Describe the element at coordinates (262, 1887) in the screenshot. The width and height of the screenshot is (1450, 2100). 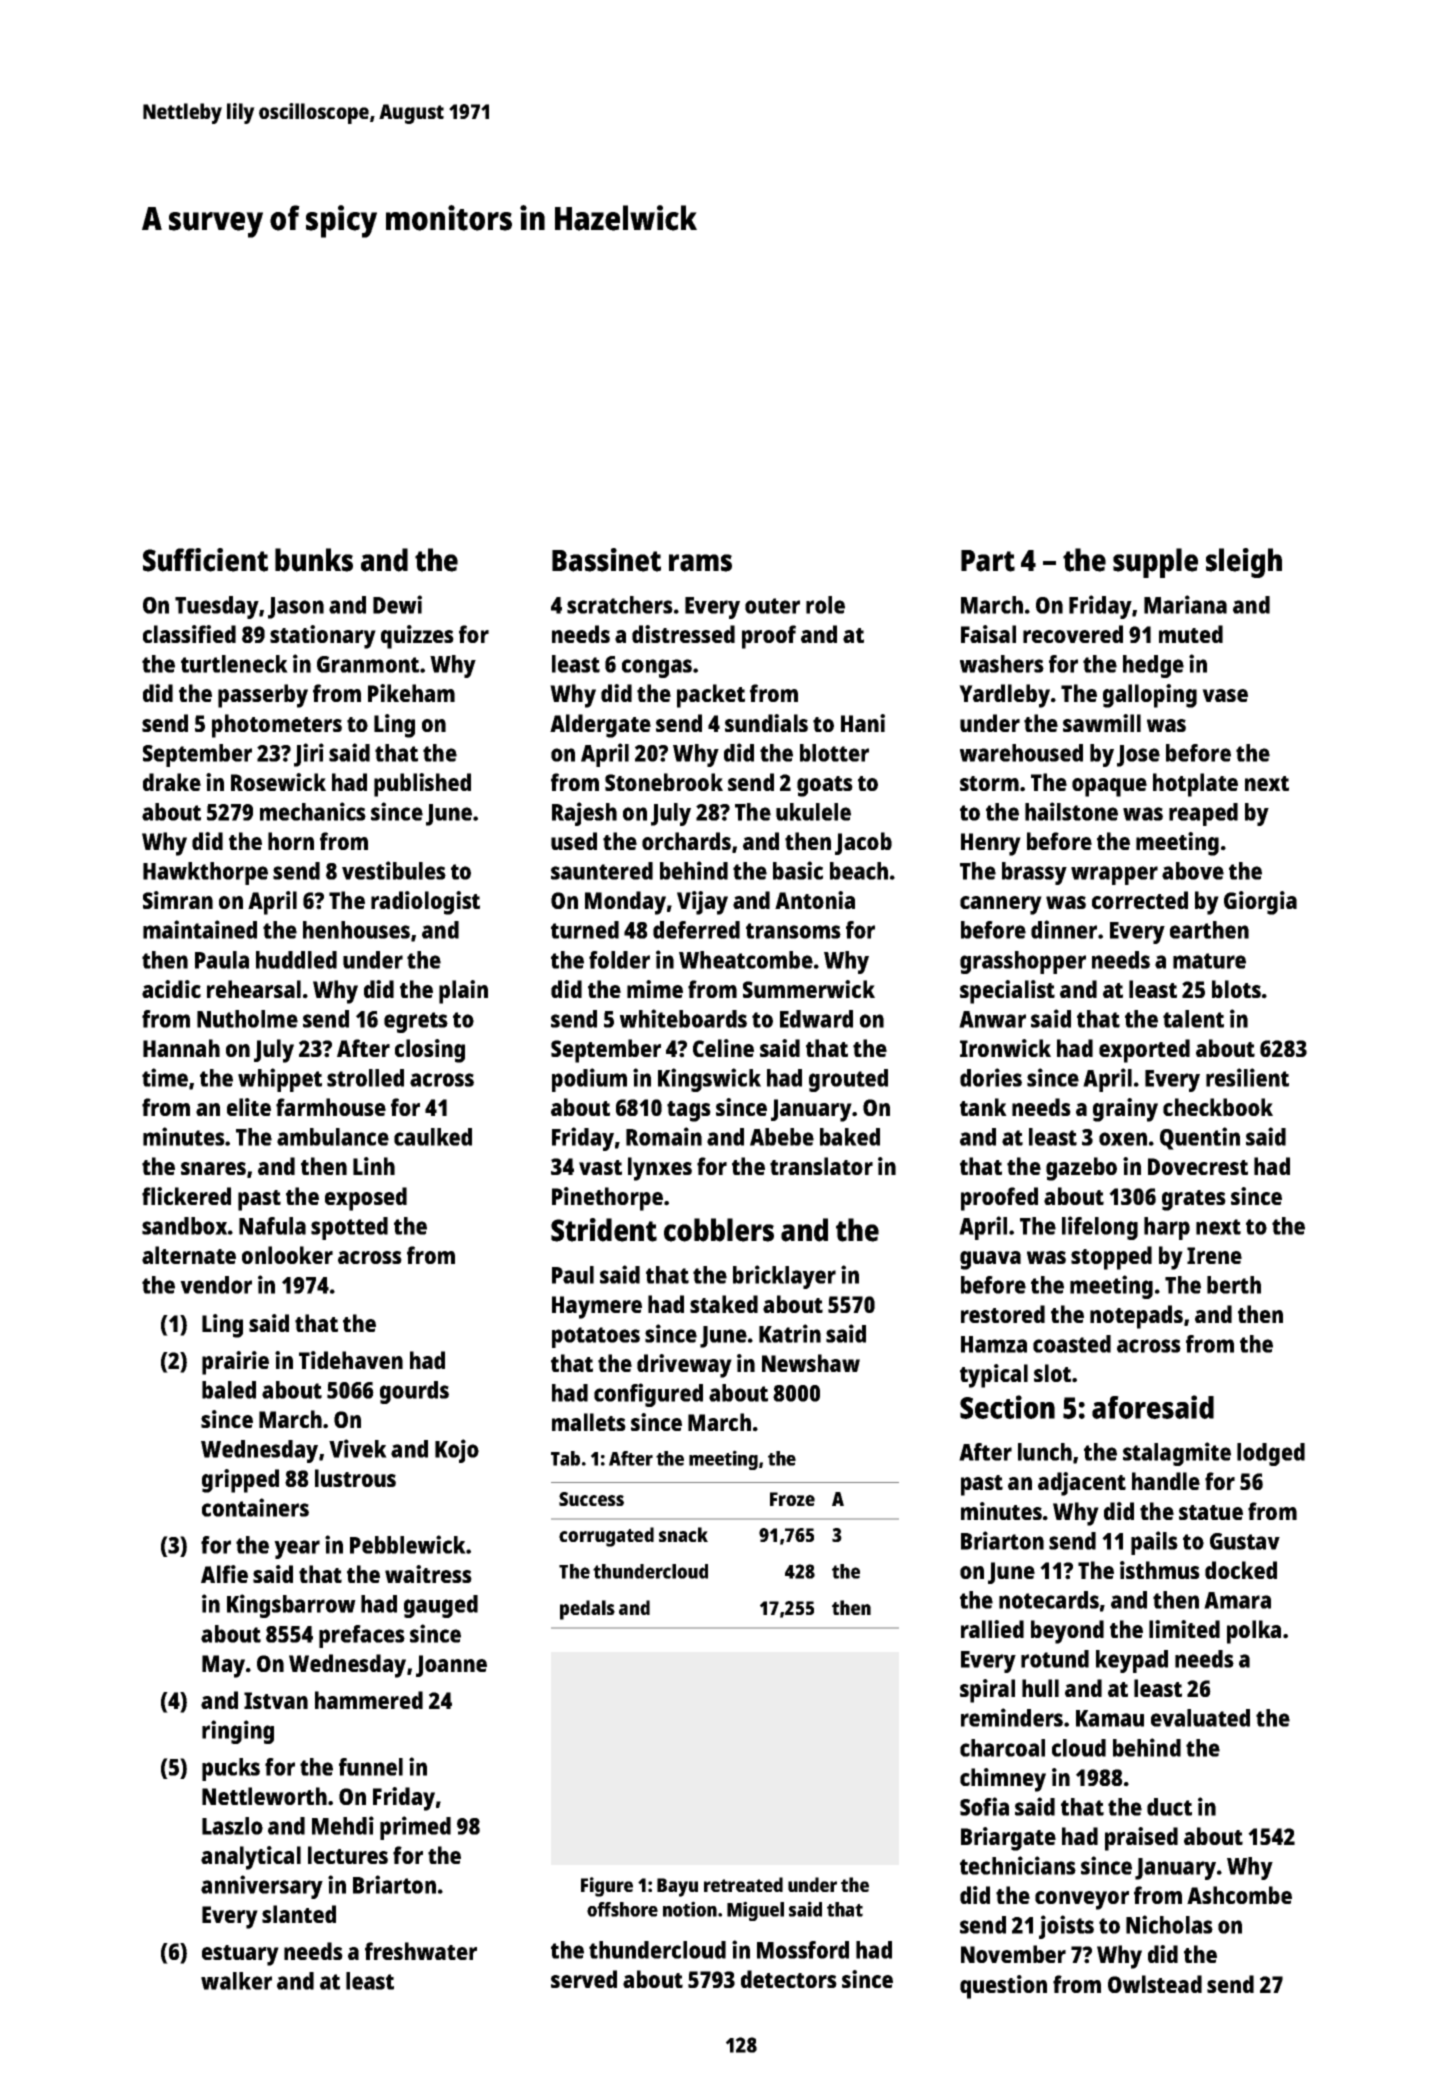
I see `anniversary` at that location.
